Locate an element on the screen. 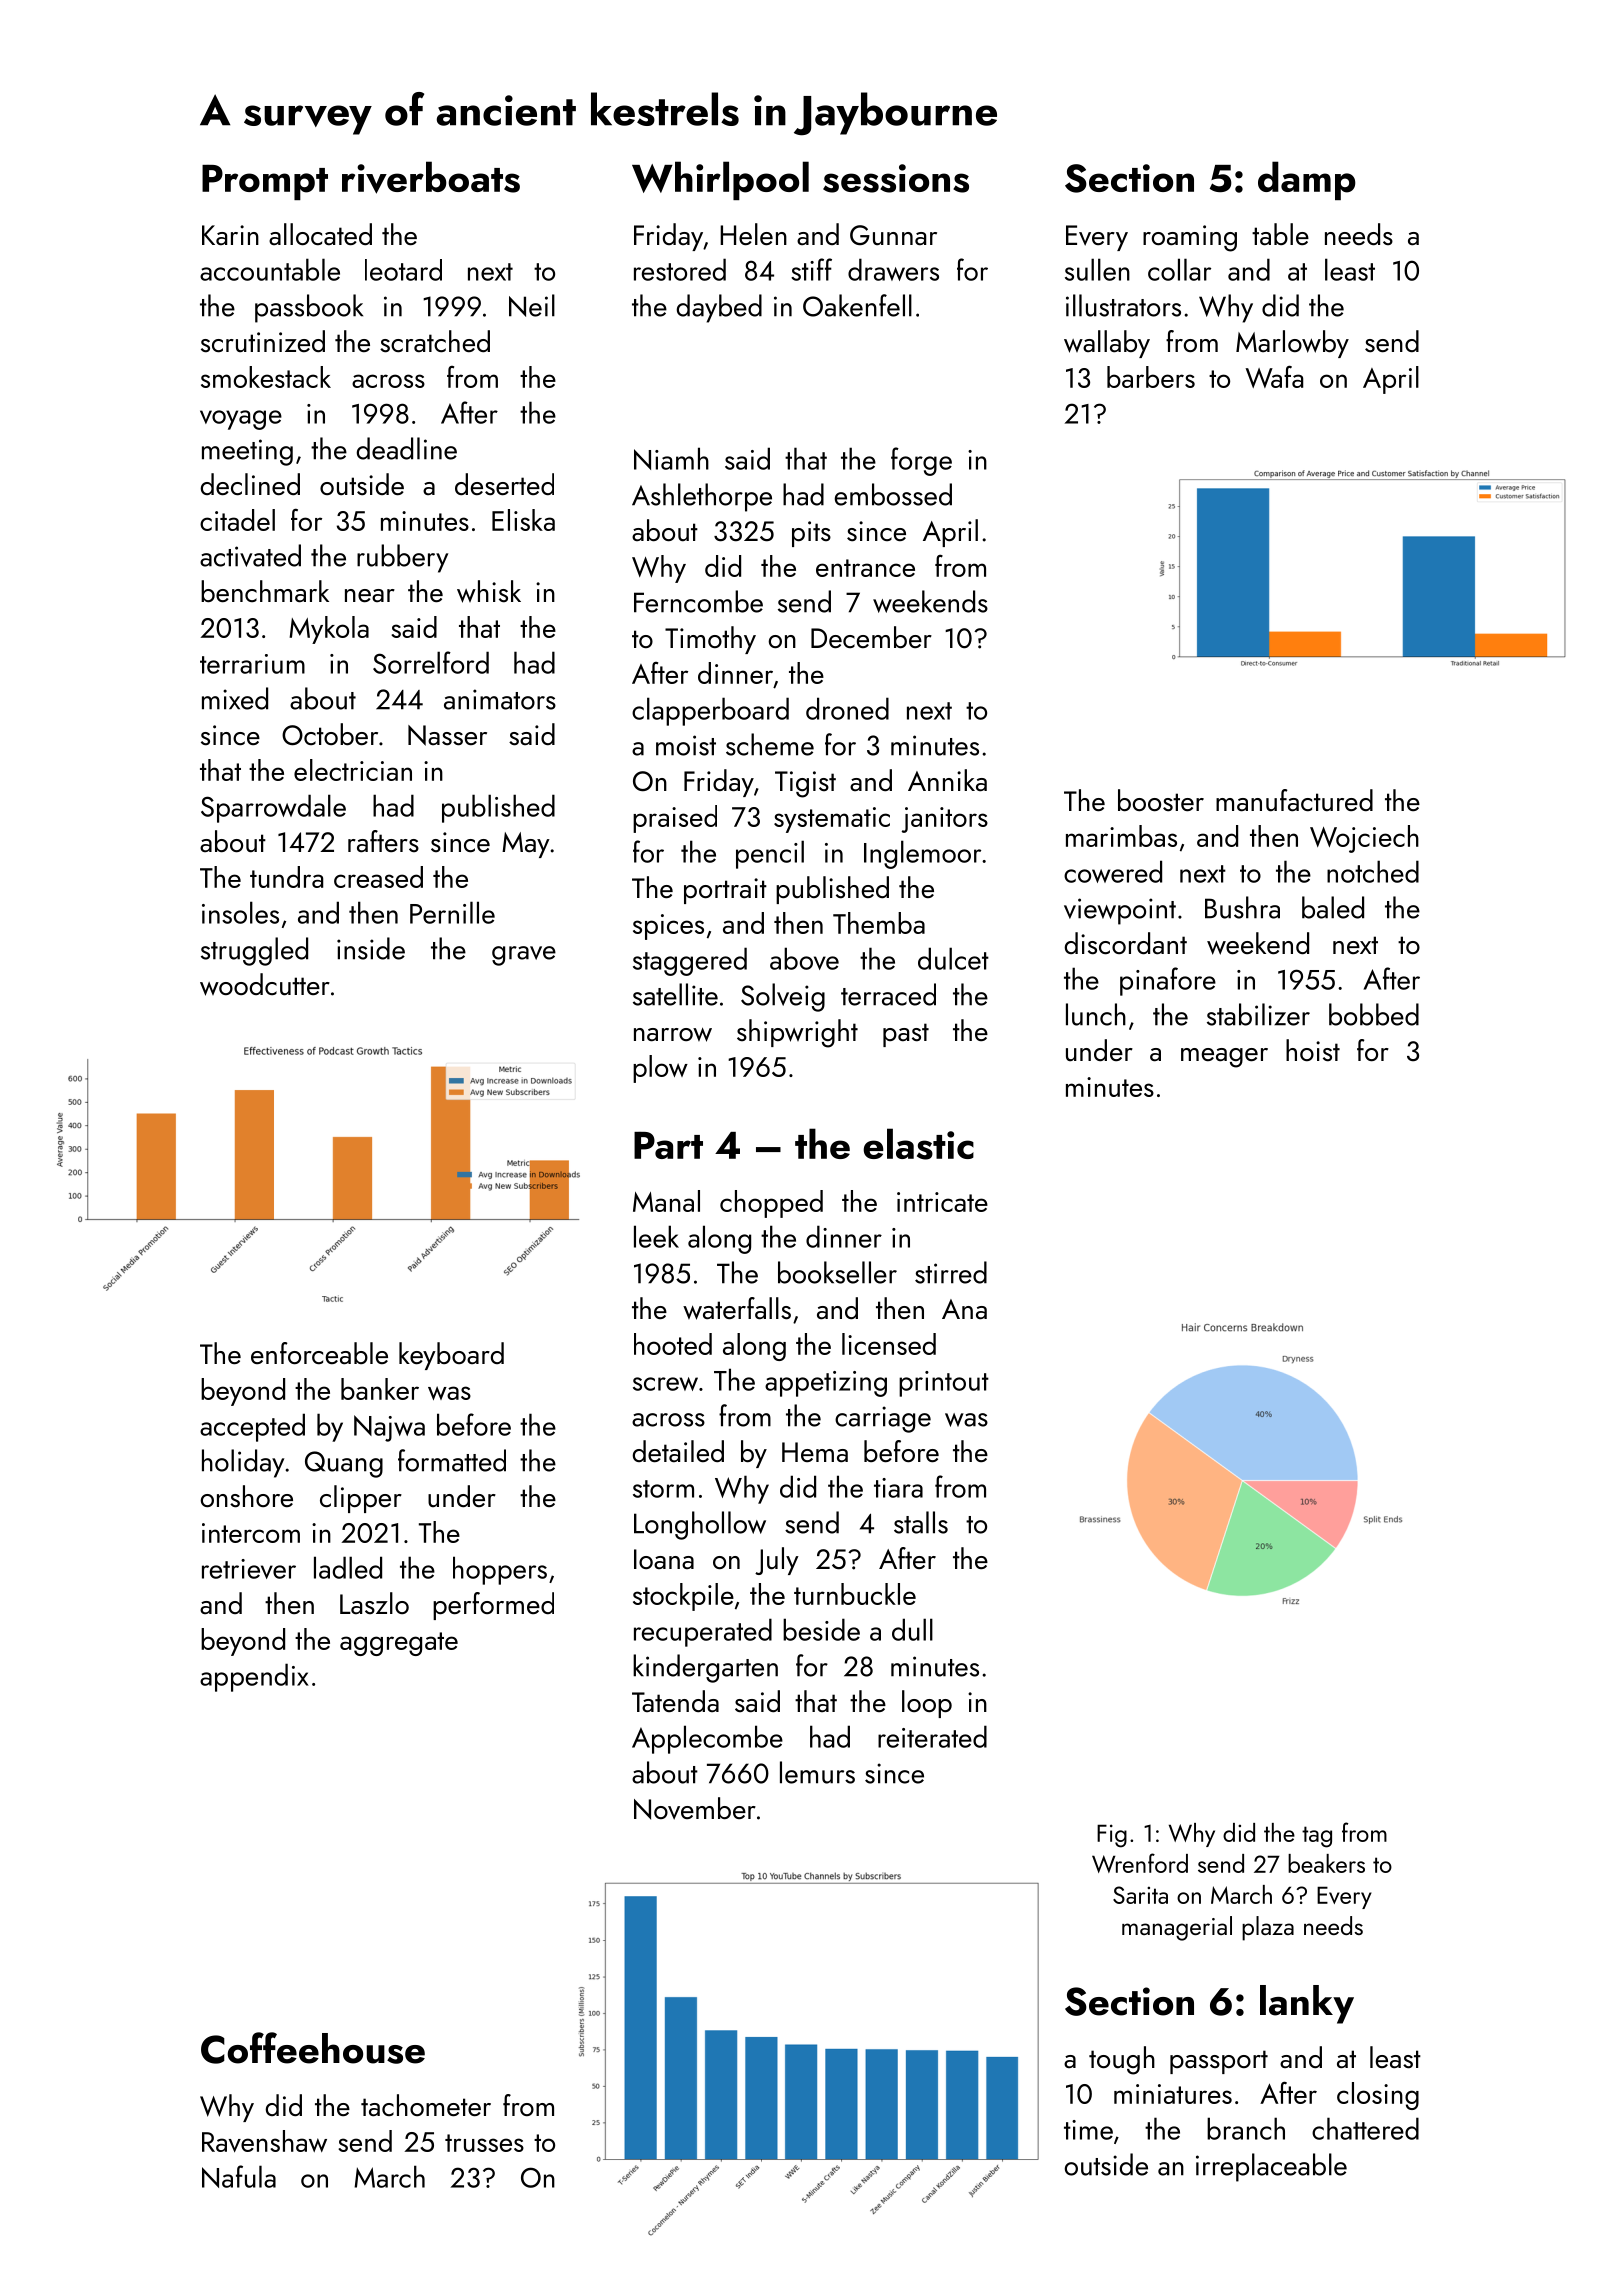  forge is located at coordinates (921, 461).
